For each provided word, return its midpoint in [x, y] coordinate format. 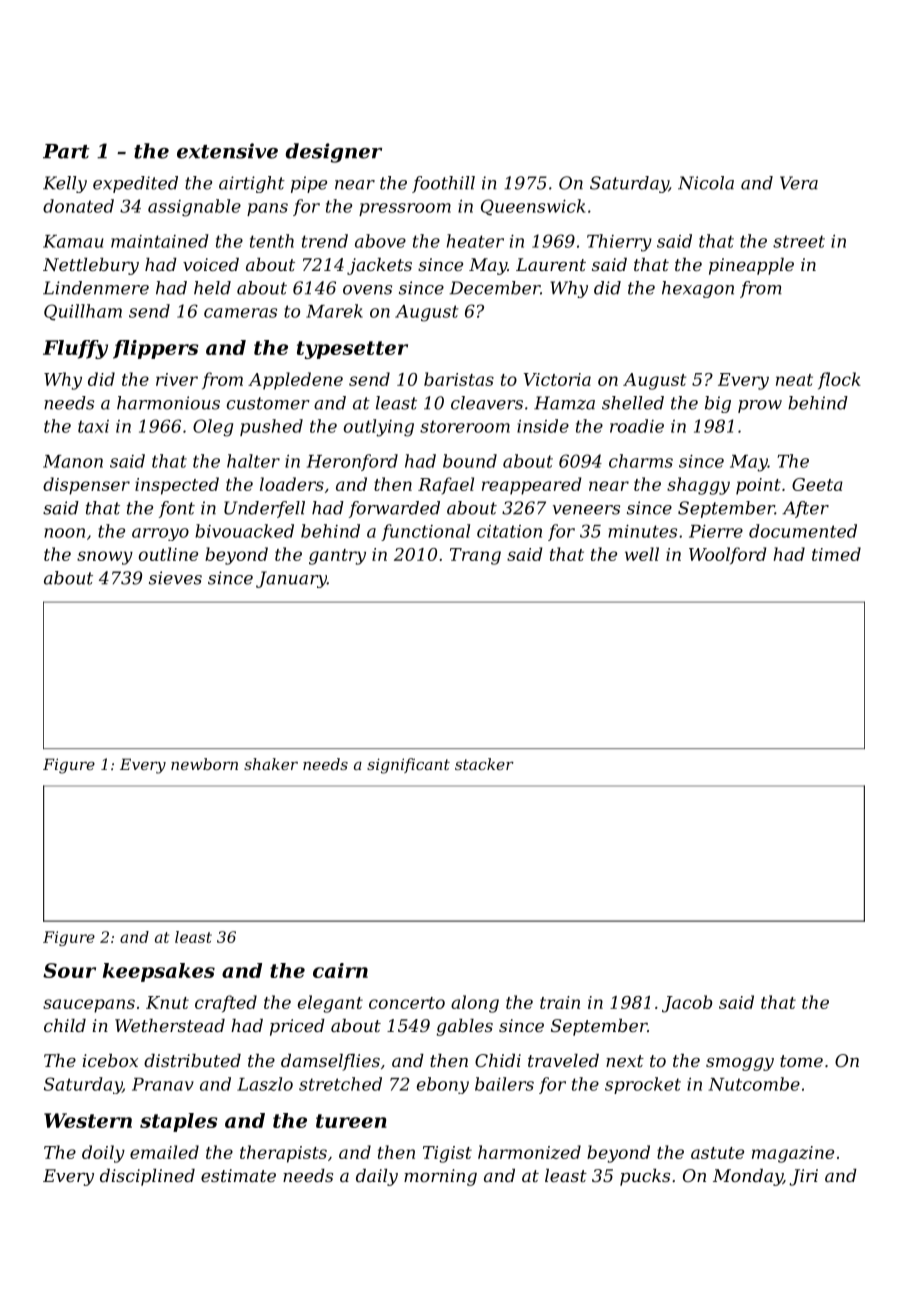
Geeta [817, 484]
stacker [484, 764]
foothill [443, 184]
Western [88, 1120]
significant [408, 766]
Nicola [706, 183]
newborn [204, 764]
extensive [227, 151]
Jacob [687, 1004]
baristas [459, 379]
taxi [93, 426]
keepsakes [159, 972]
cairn [340, 970]
